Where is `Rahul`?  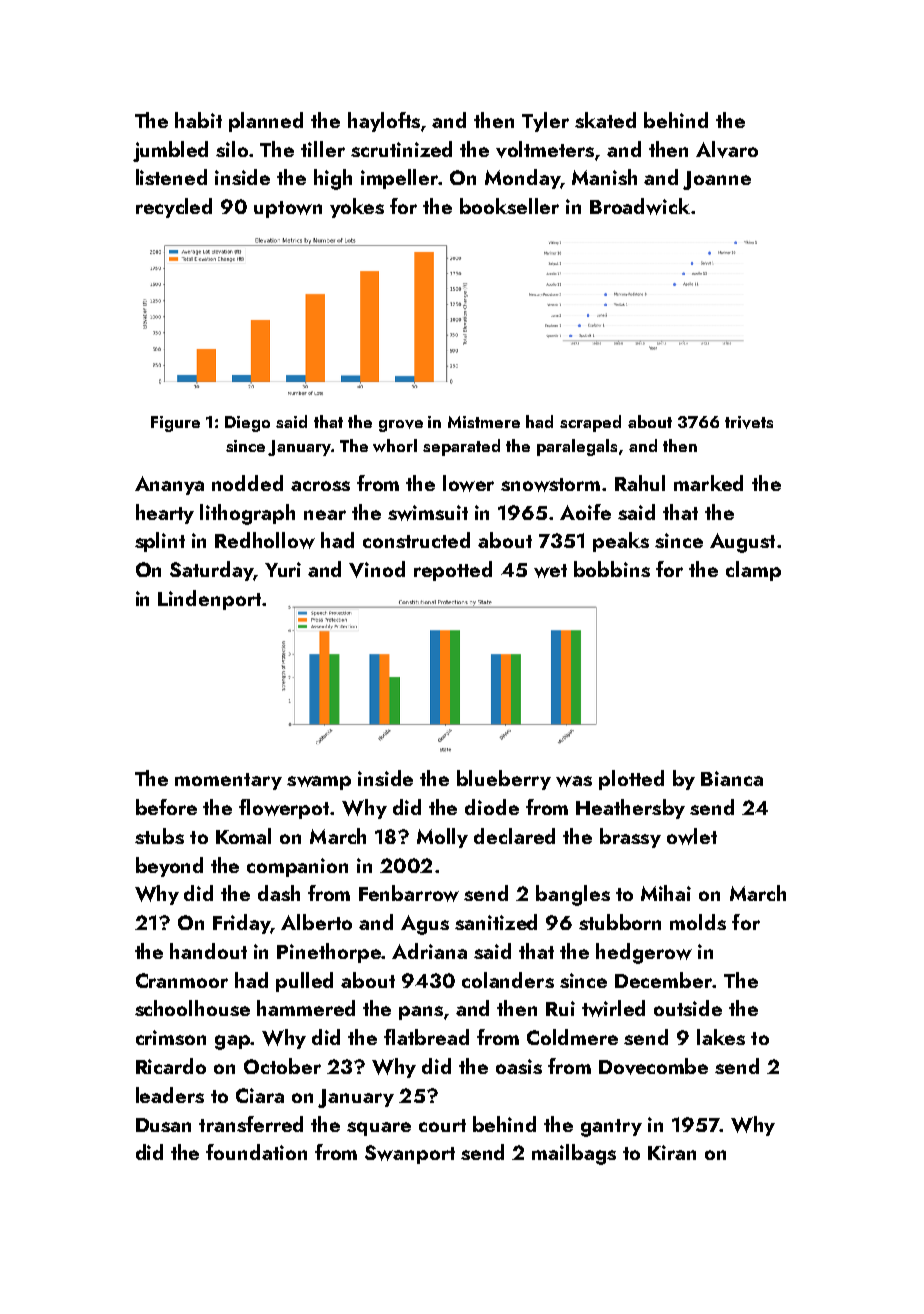 Rahul is located at coordinates (640, 483).
